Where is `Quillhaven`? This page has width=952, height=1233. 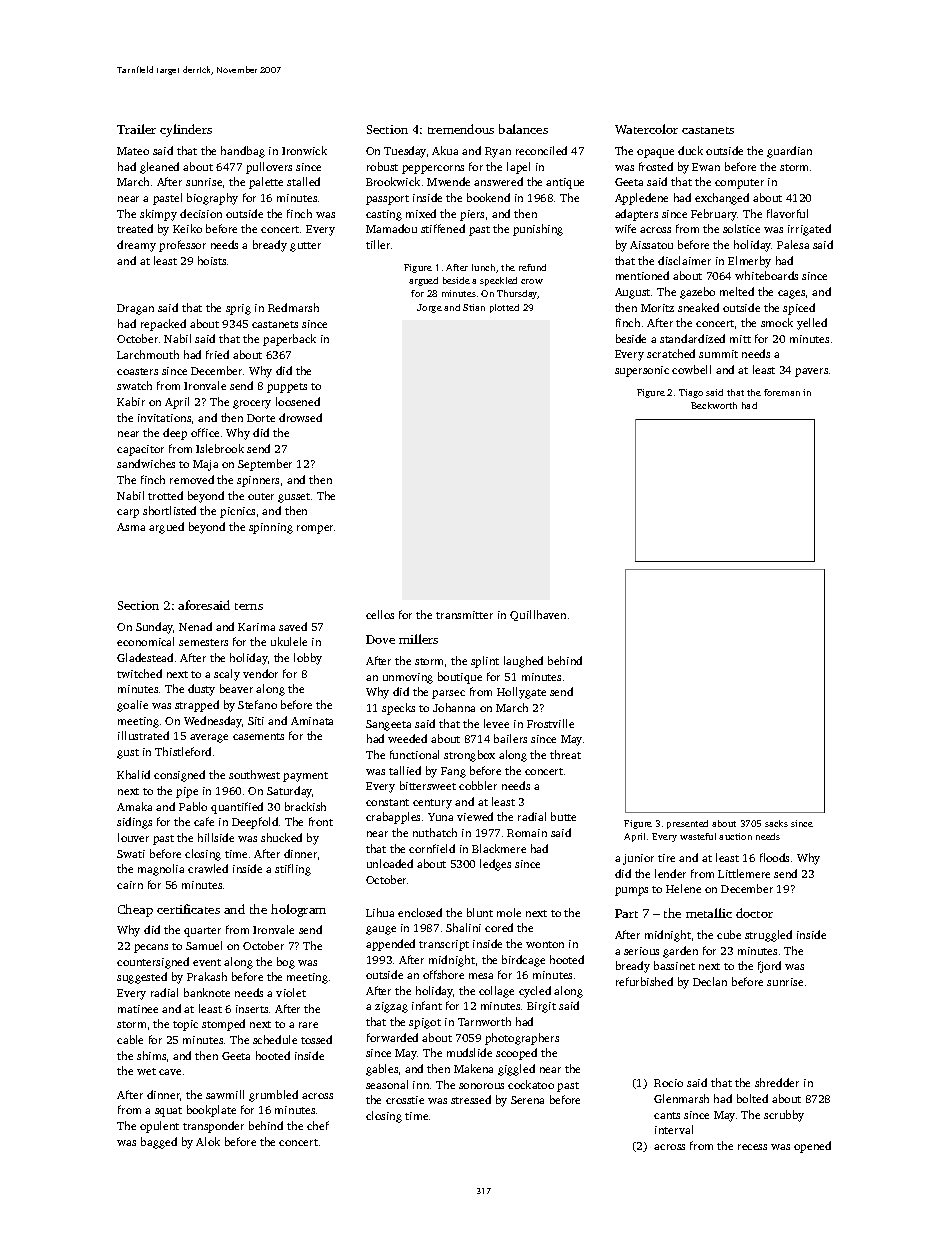
Quillhaven is located at coordinates (538, 615).
